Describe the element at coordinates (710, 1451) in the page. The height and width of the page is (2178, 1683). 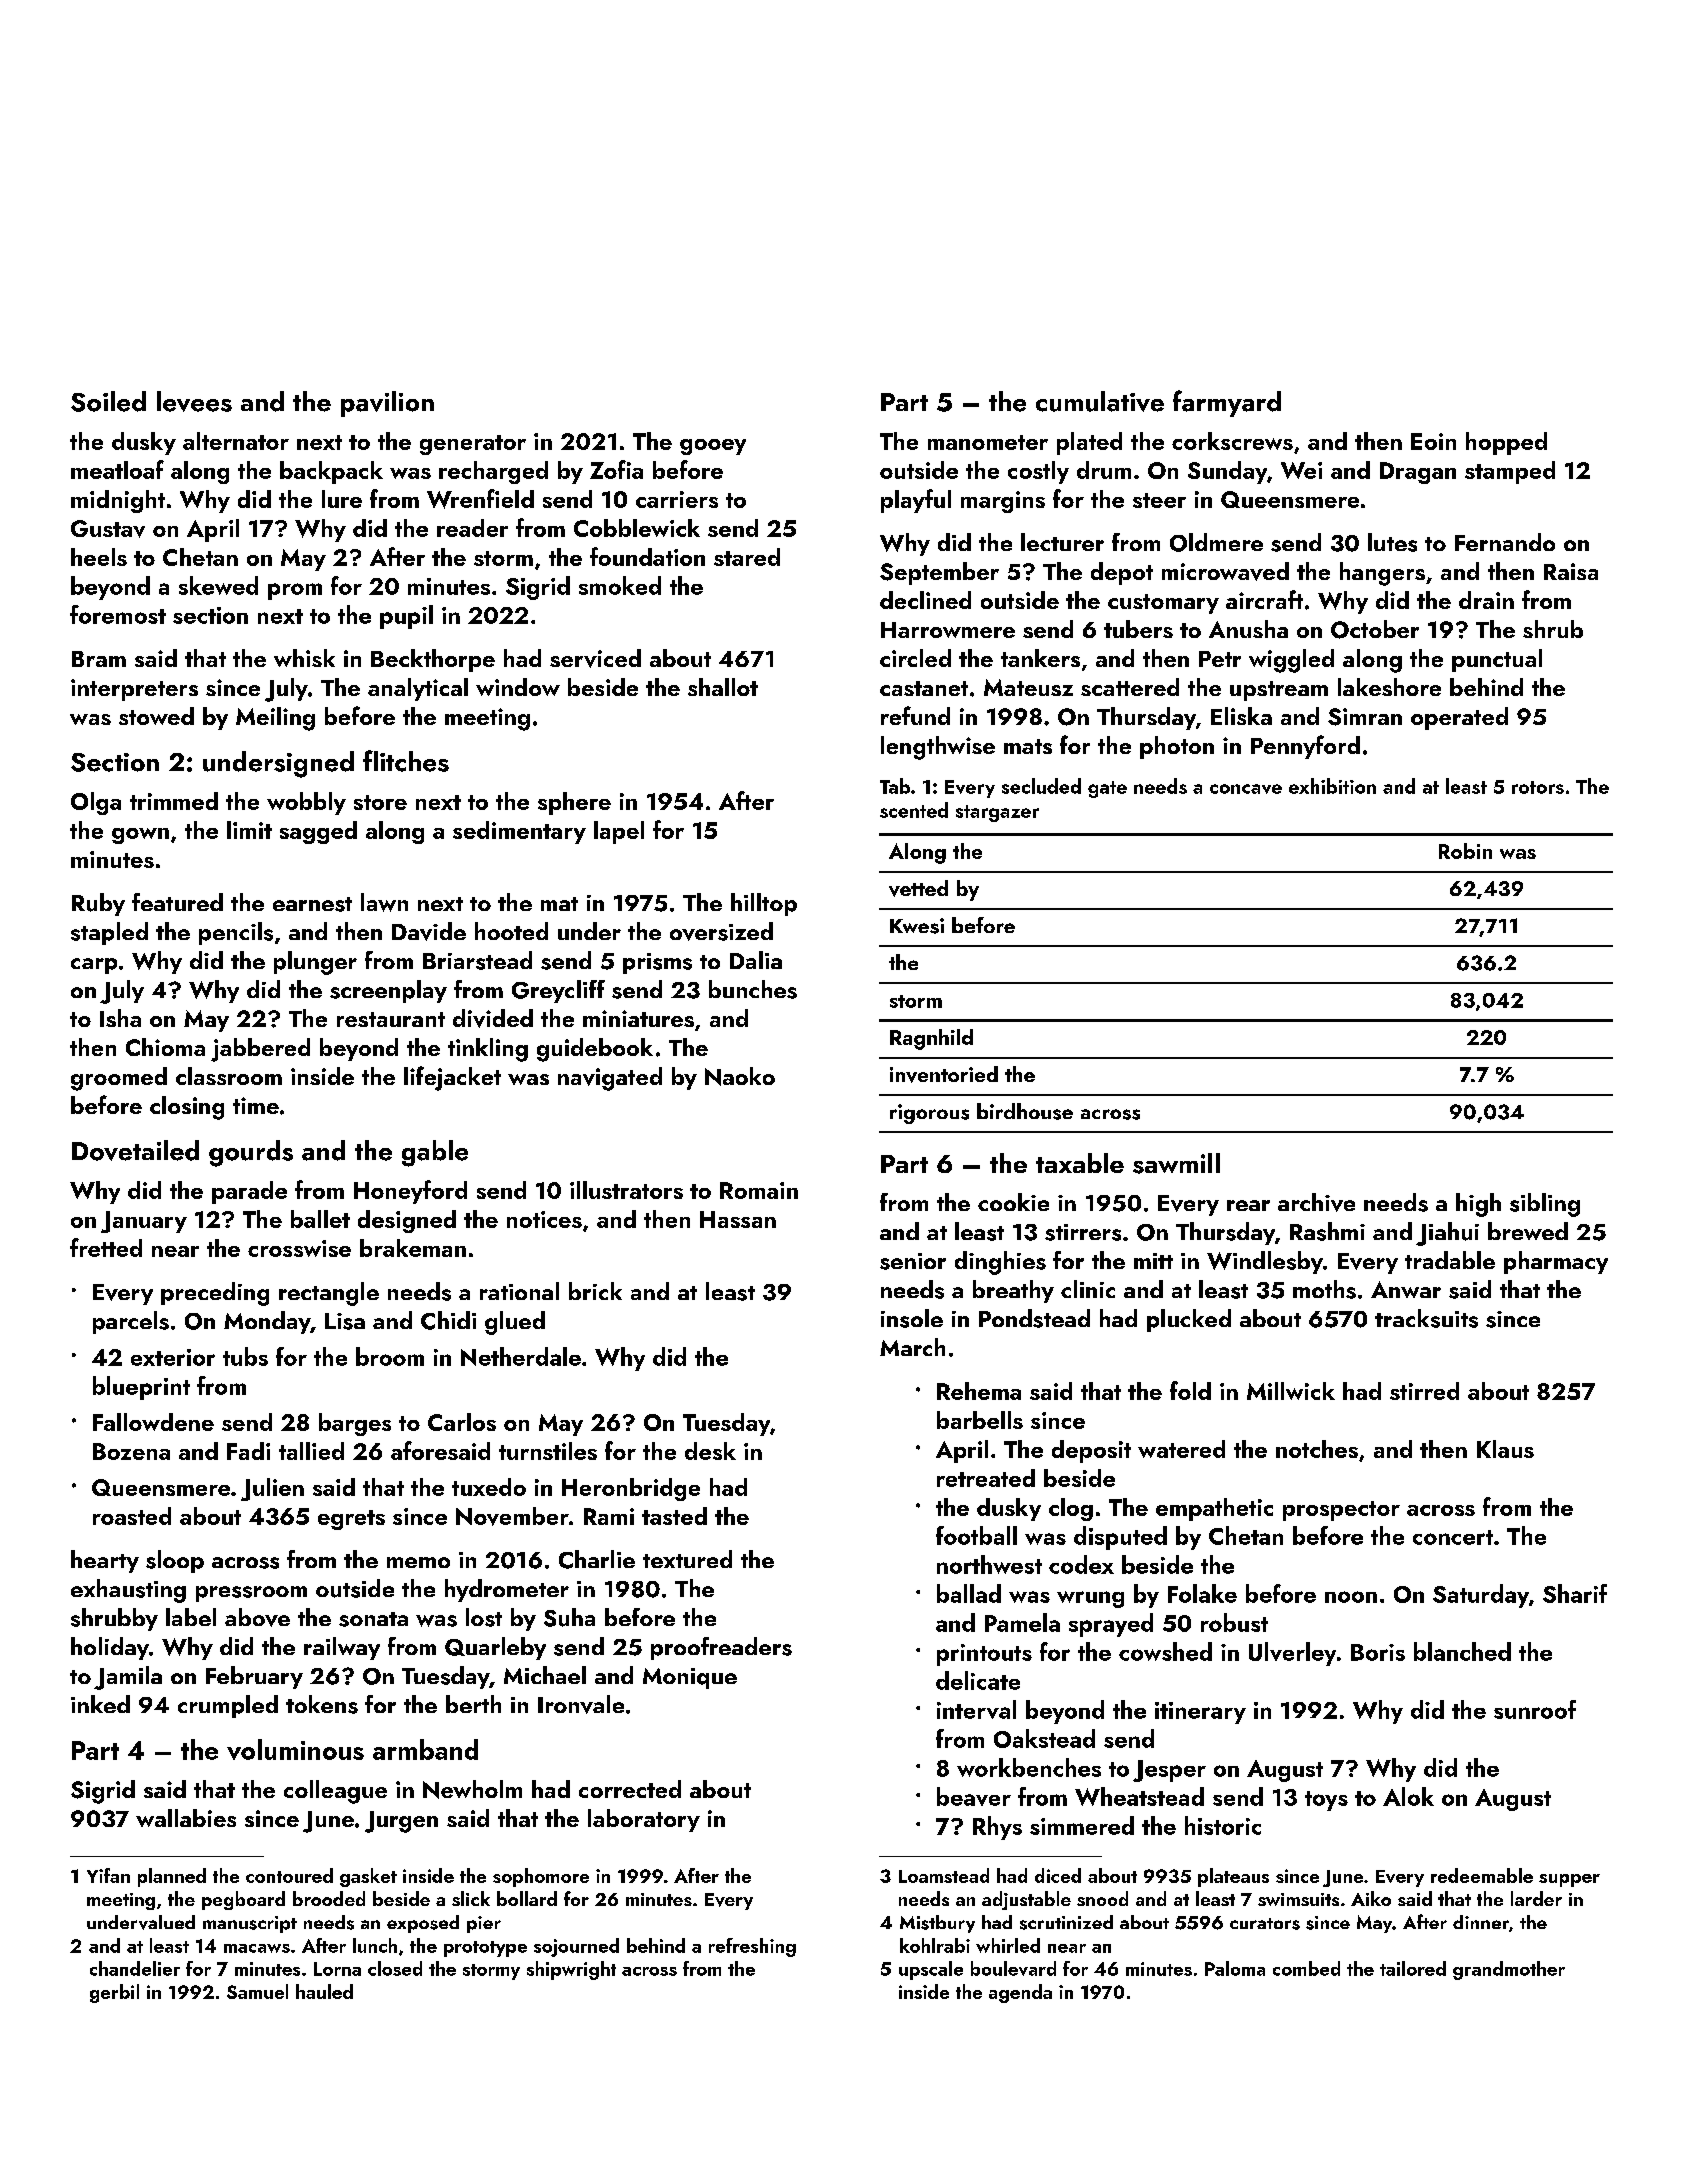
I see `desk` at that location.
